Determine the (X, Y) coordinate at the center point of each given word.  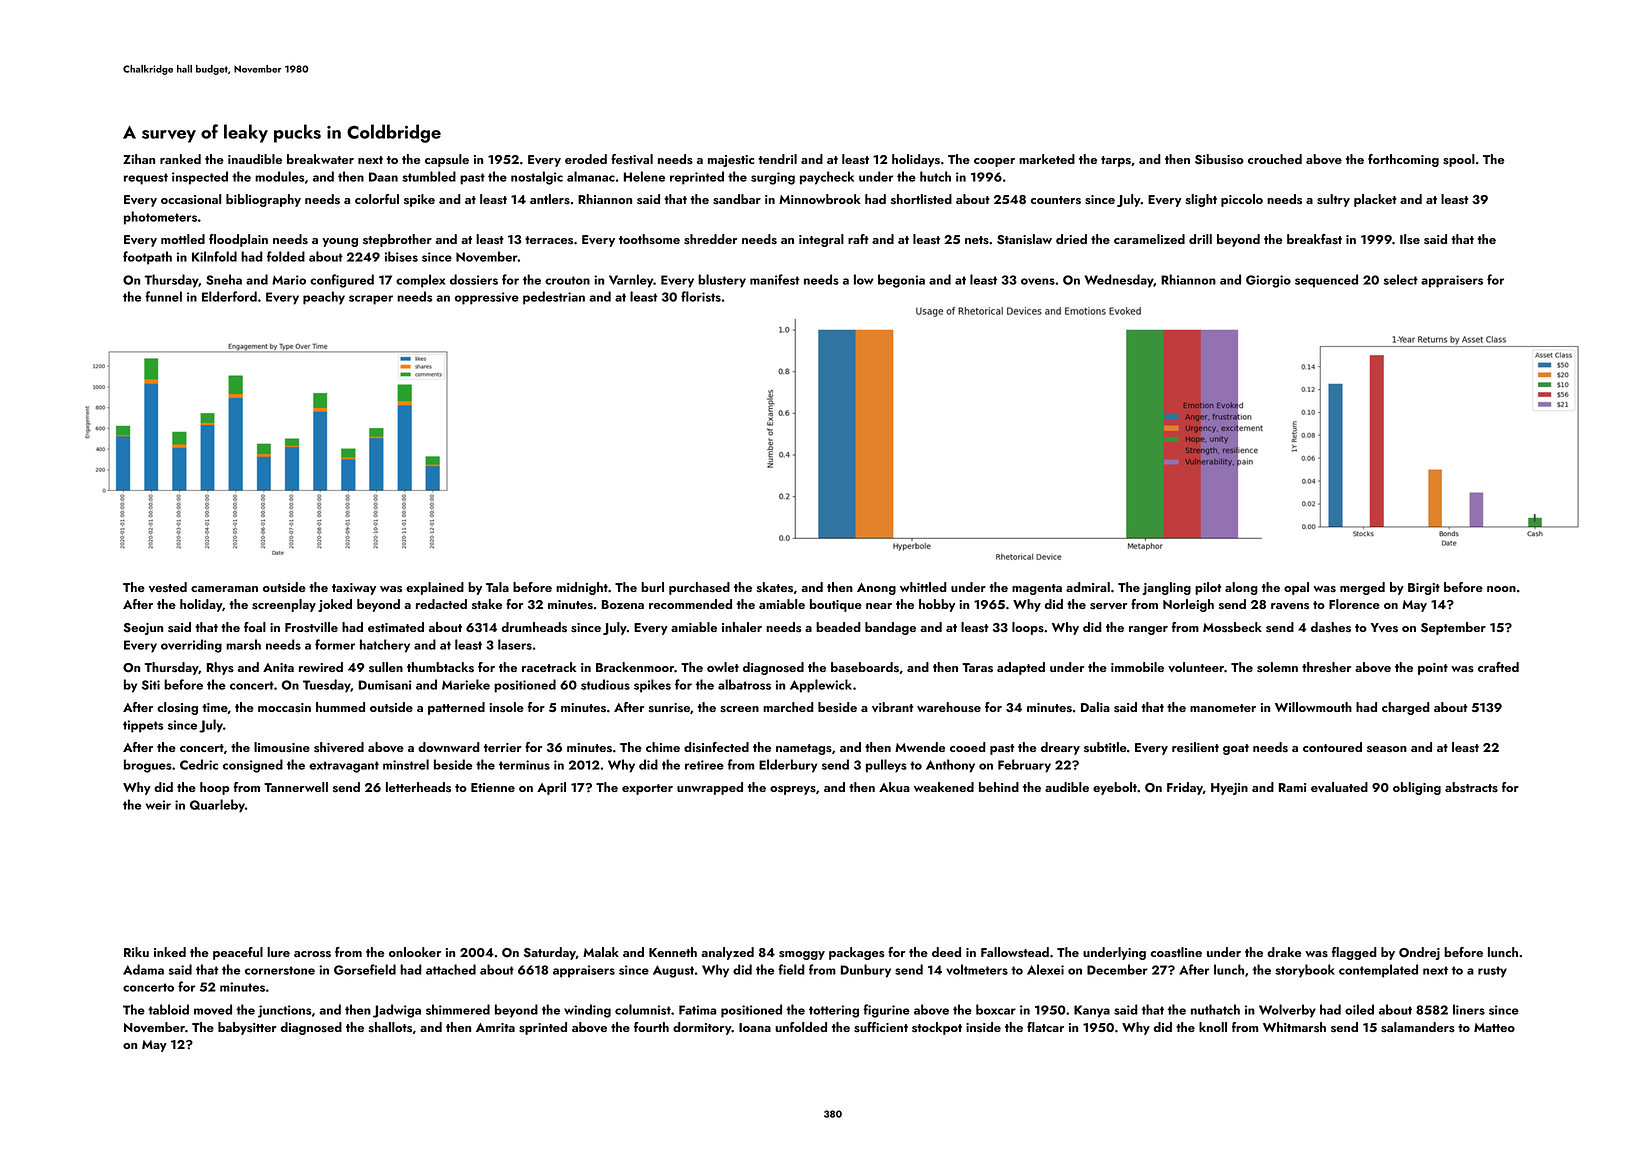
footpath (147, 258)
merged (1362, 588)
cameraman (224, 589)
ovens (1038, 281)
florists (701, 296)
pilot (1208, 588)
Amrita (495, 1027)
